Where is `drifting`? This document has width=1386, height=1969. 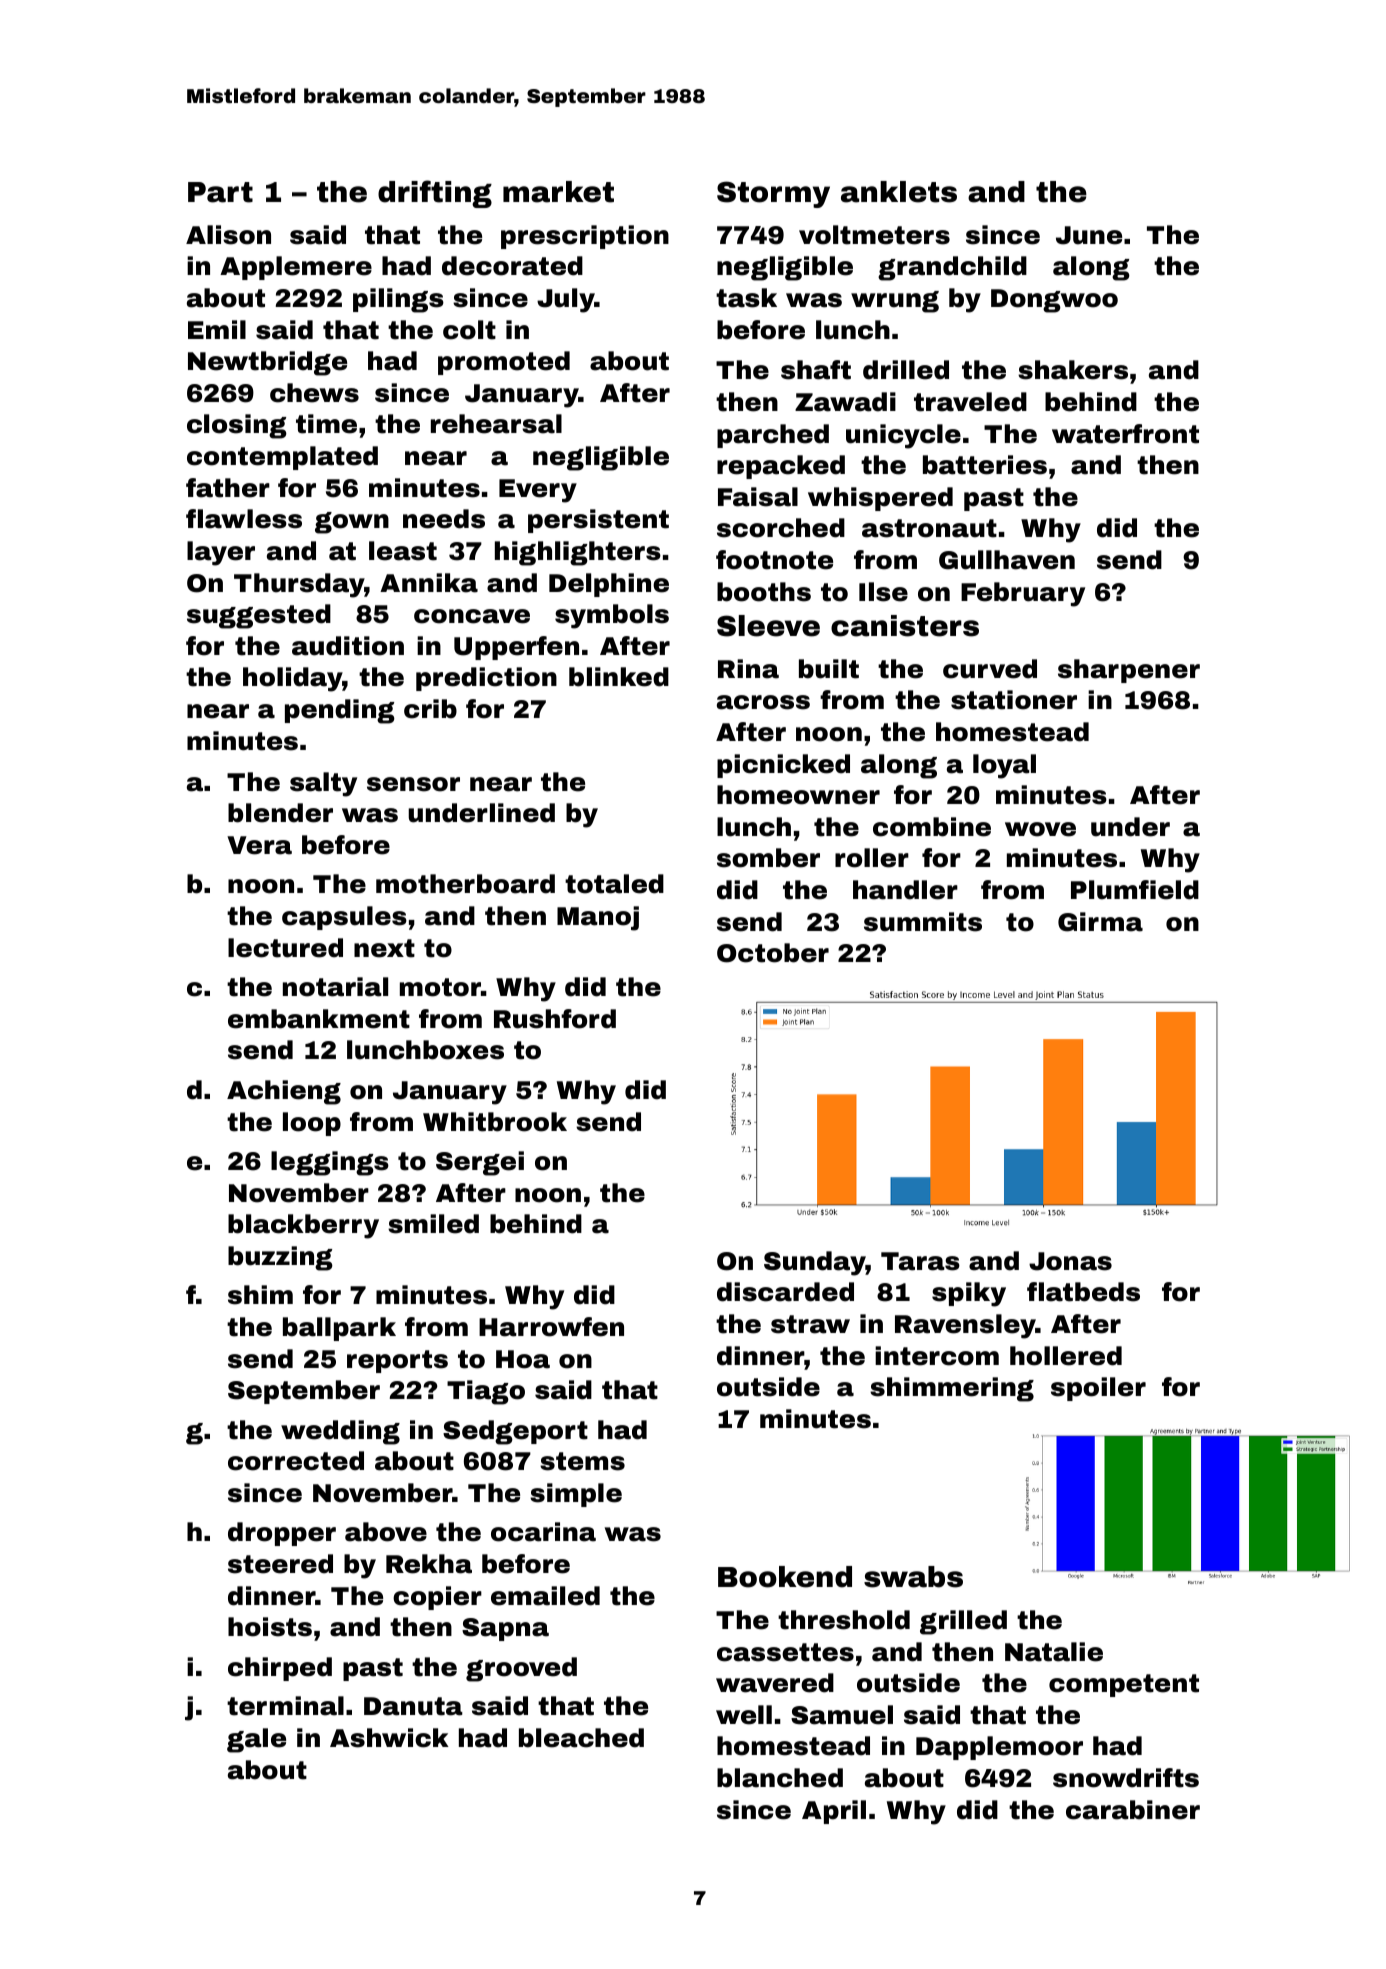
drifting is located at coordinates (435, 194).
